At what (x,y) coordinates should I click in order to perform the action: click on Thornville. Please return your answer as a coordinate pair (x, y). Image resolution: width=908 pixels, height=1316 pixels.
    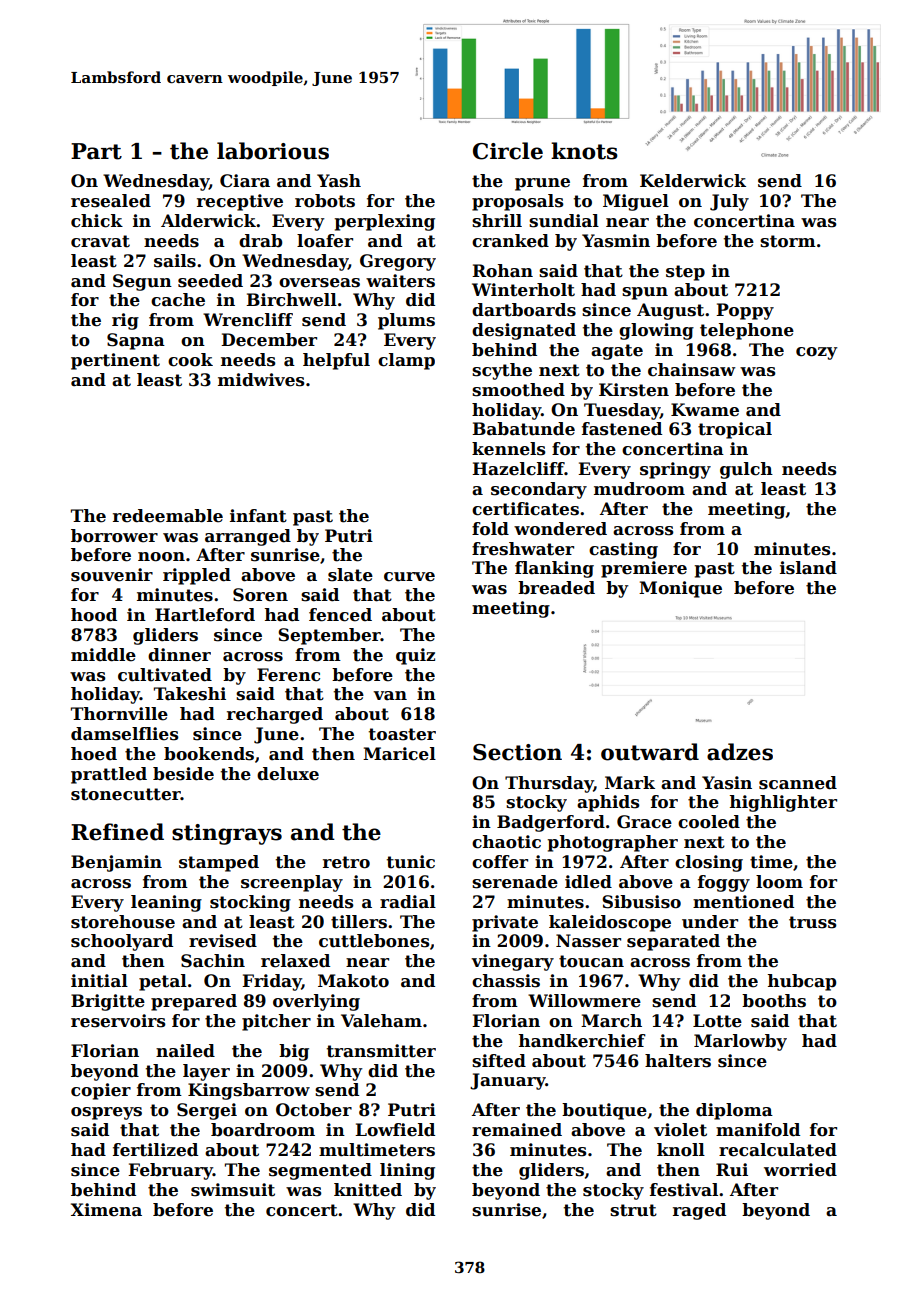
    Looking at the image, I should click on (119, 714).
